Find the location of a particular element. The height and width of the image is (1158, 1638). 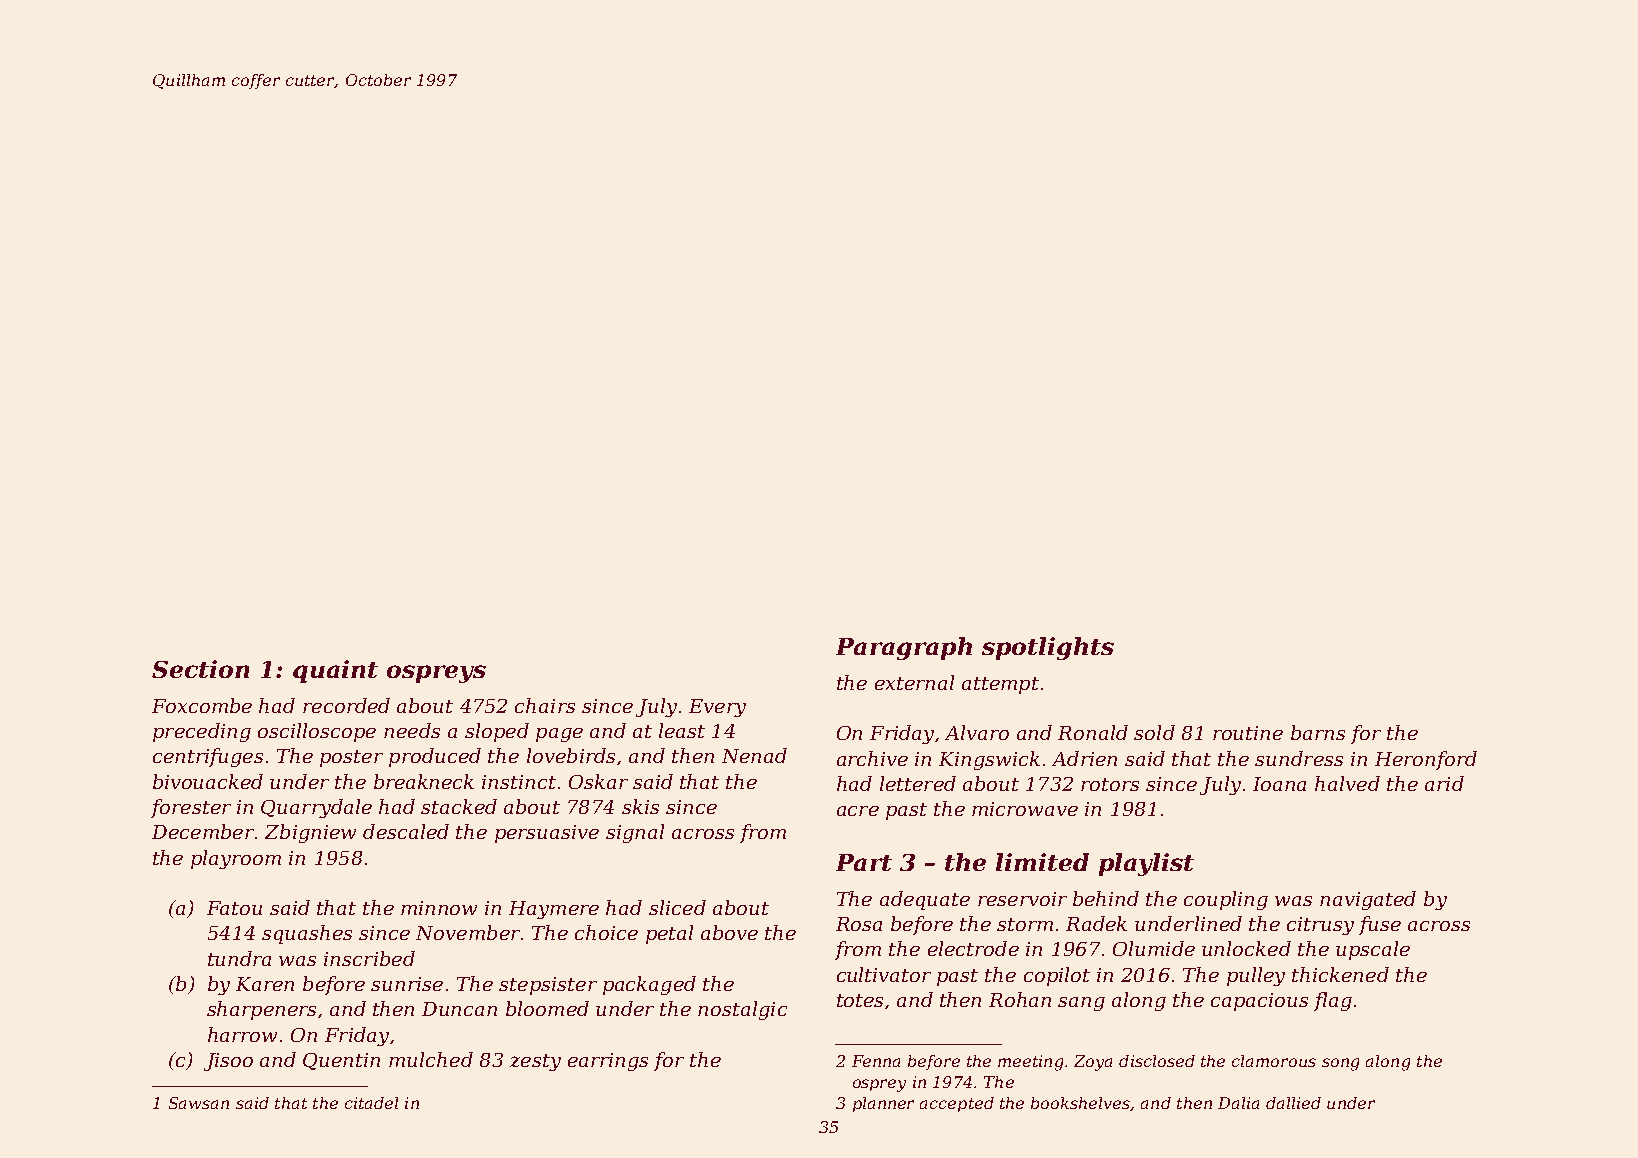

clamorous is located at coordinates (1274, 1061).
